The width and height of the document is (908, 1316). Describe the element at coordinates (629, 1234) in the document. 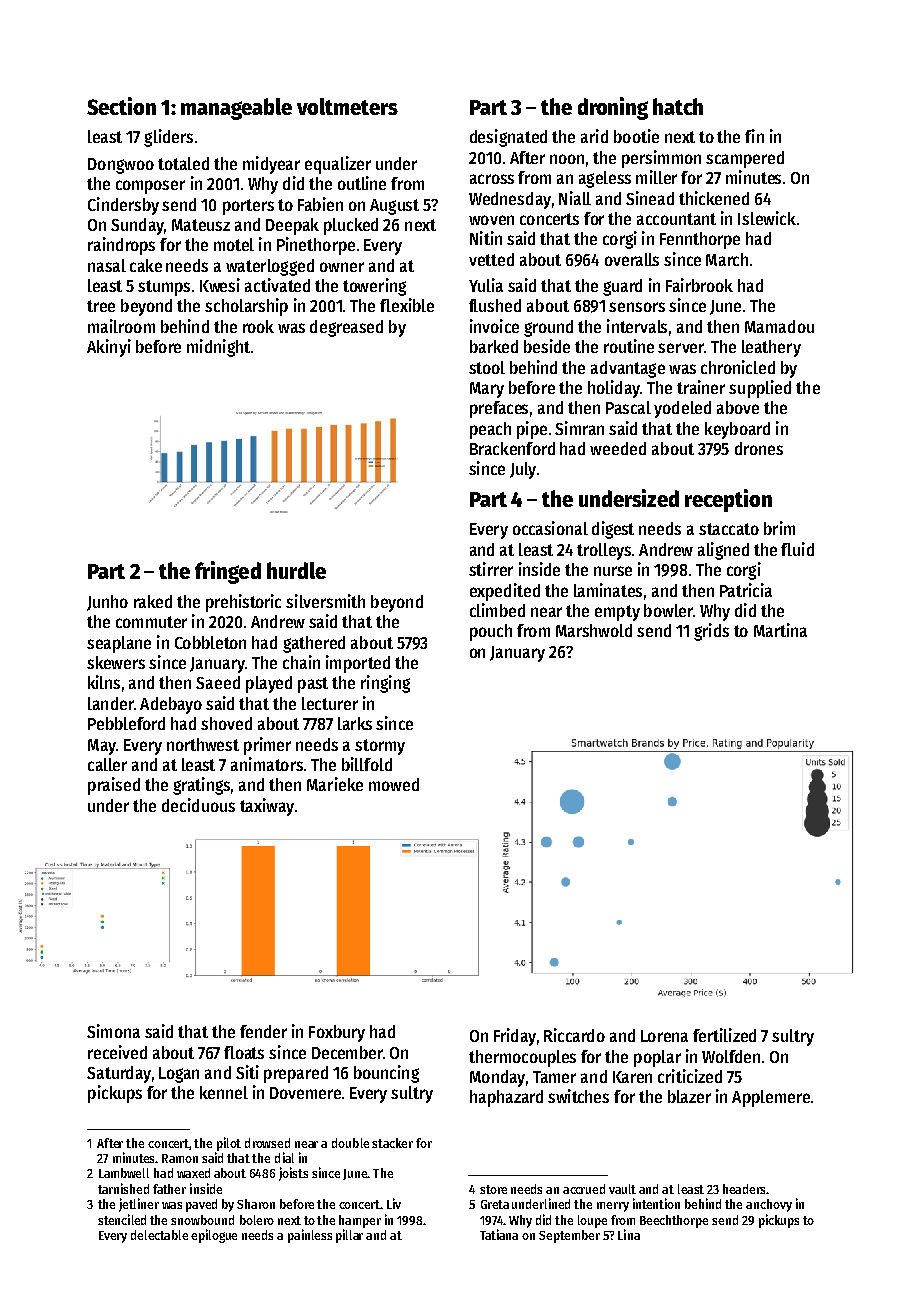

I see `Lina` at that location.
